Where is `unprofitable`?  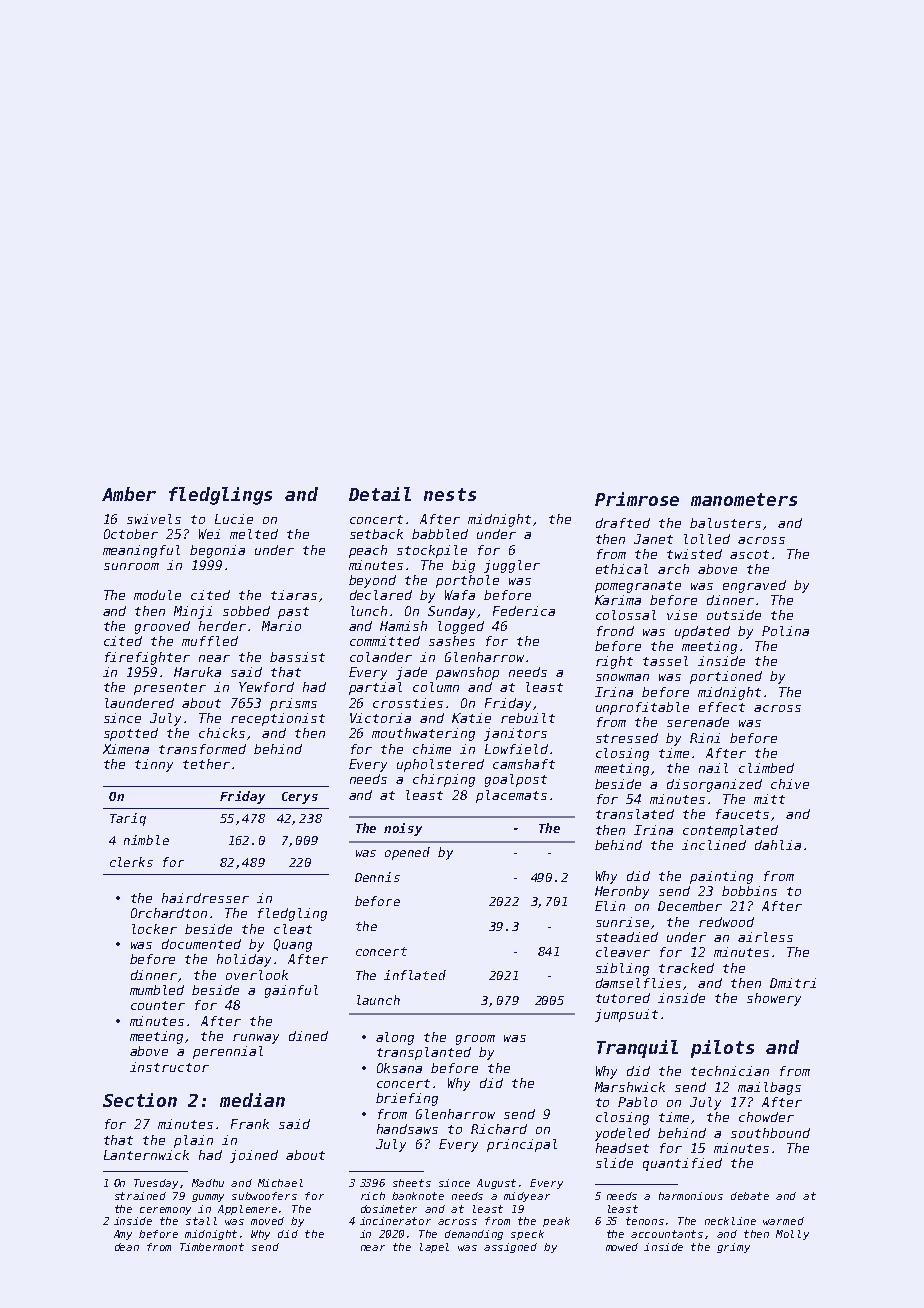
unprofitable is located at coordinates (642, 708).
